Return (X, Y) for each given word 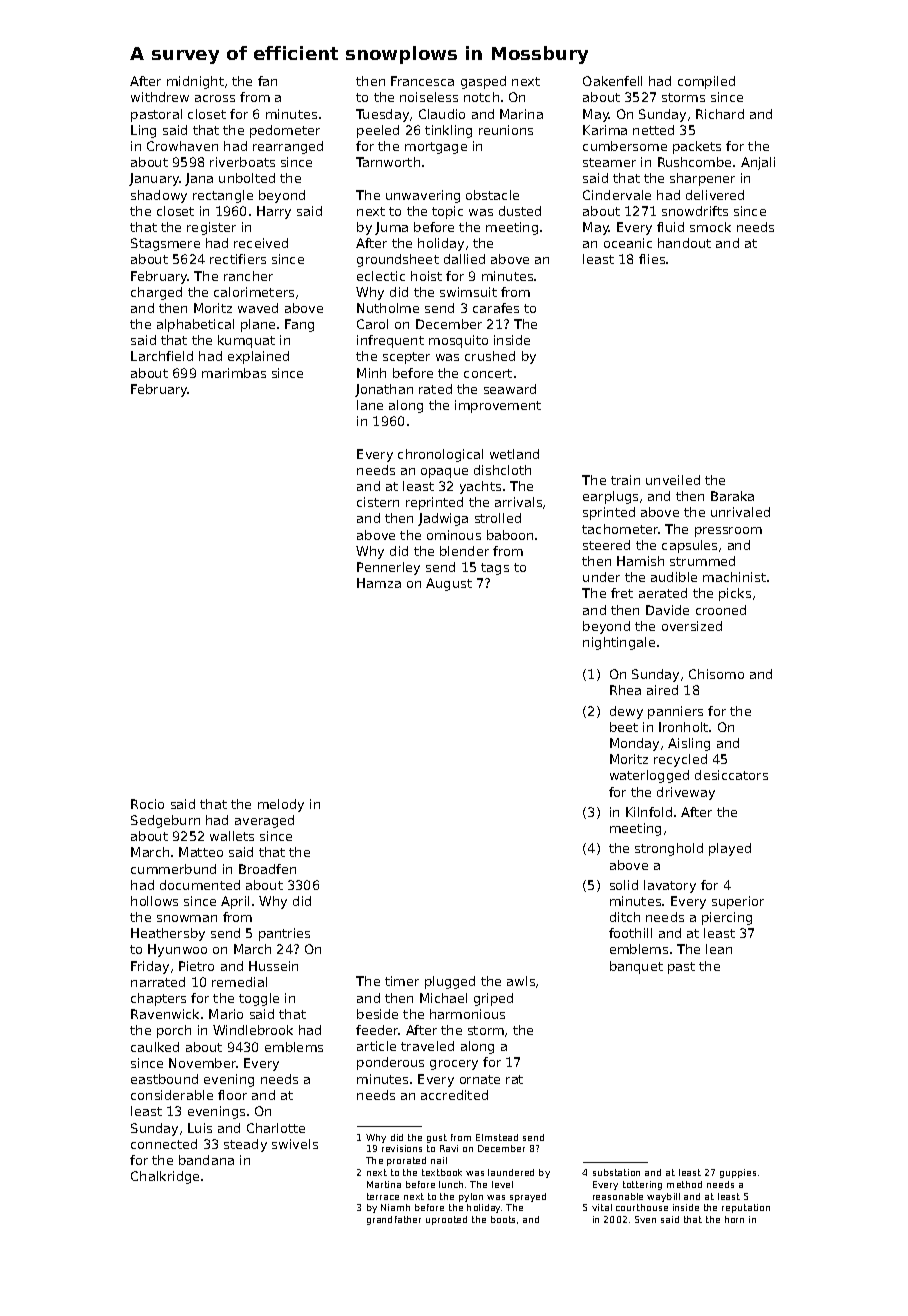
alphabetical (195, 325)
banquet (636, 967)
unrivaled (740, 512)
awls (521, 981)
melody (281, 805)
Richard (720, 114)
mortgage (436, 148)
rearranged (288, 147)
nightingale (619, 643)
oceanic (628, 243)
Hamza (379, 583)
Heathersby (168, 934)
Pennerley (388, 568)
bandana (206, 1160)
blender (464, 551)
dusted (520, 211)
